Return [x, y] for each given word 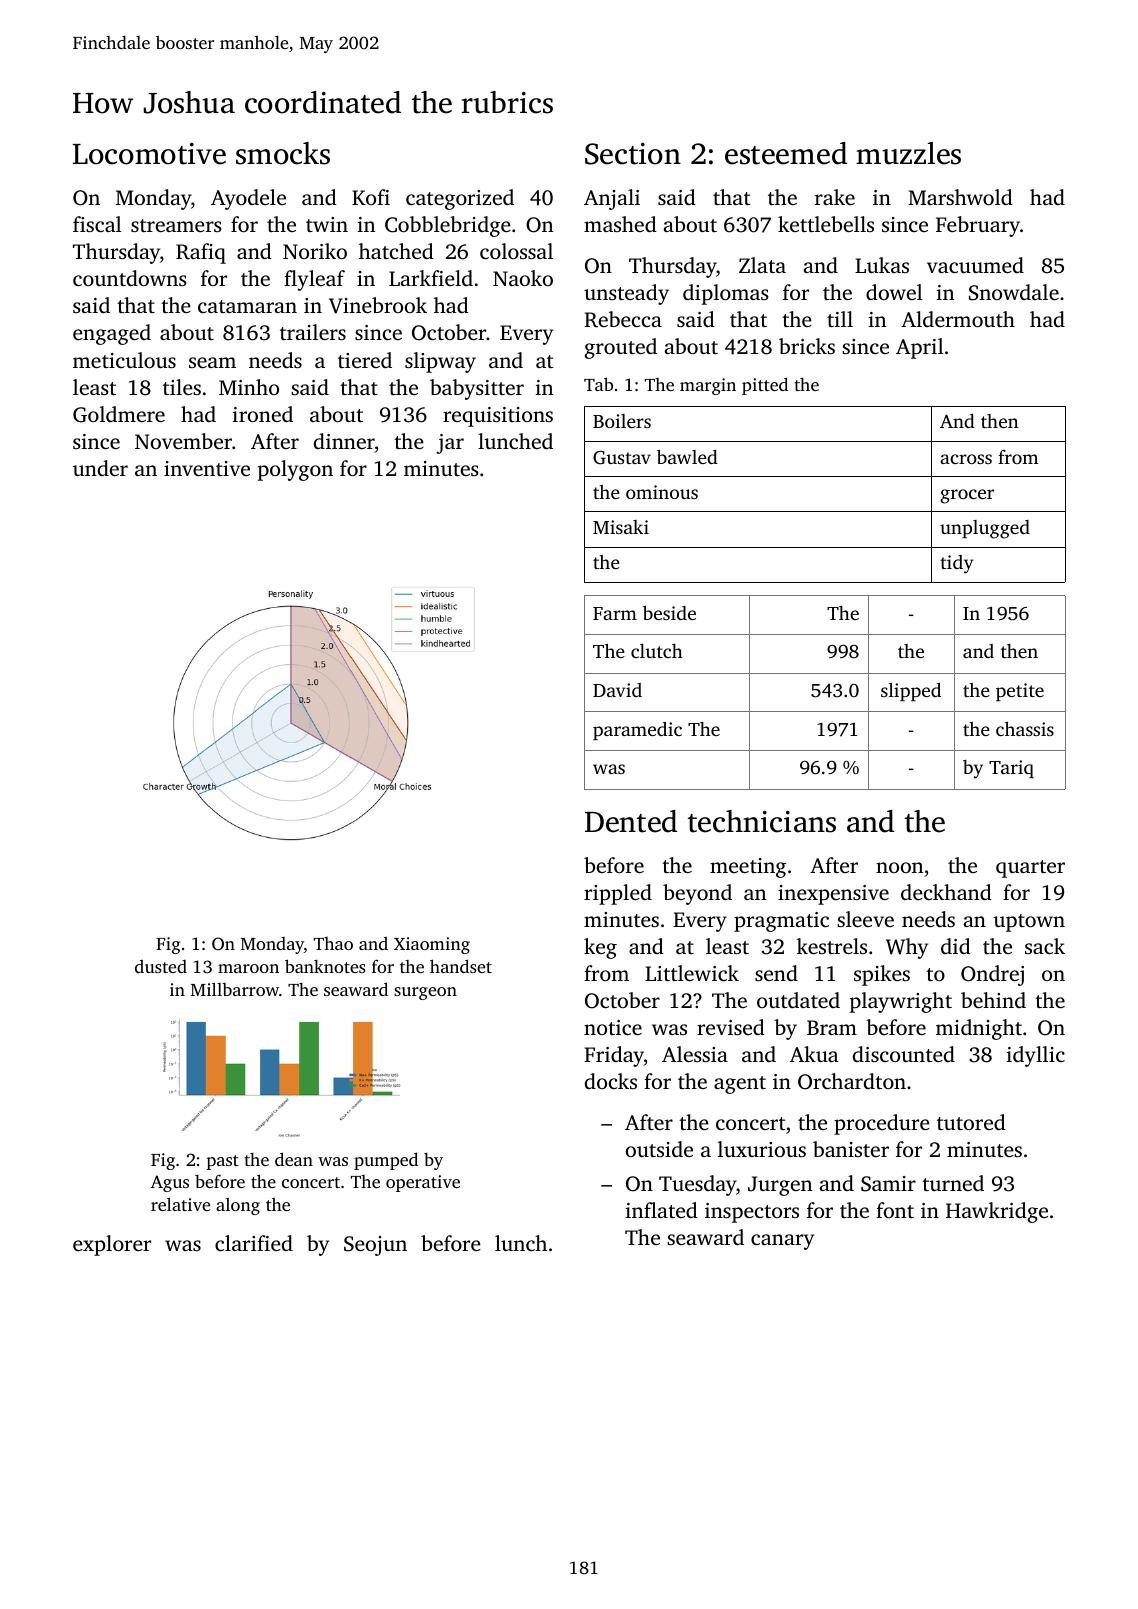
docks [611, 1081]
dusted [161, 966]
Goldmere [119, 414]
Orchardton [852, 1081]
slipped [911, 692]
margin [708, 386]
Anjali [612, 199]
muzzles [908, 153]
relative [180, 1204]
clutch [657, 651]
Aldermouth [958, 319]
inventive [207, 468]
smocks [283, 153]
